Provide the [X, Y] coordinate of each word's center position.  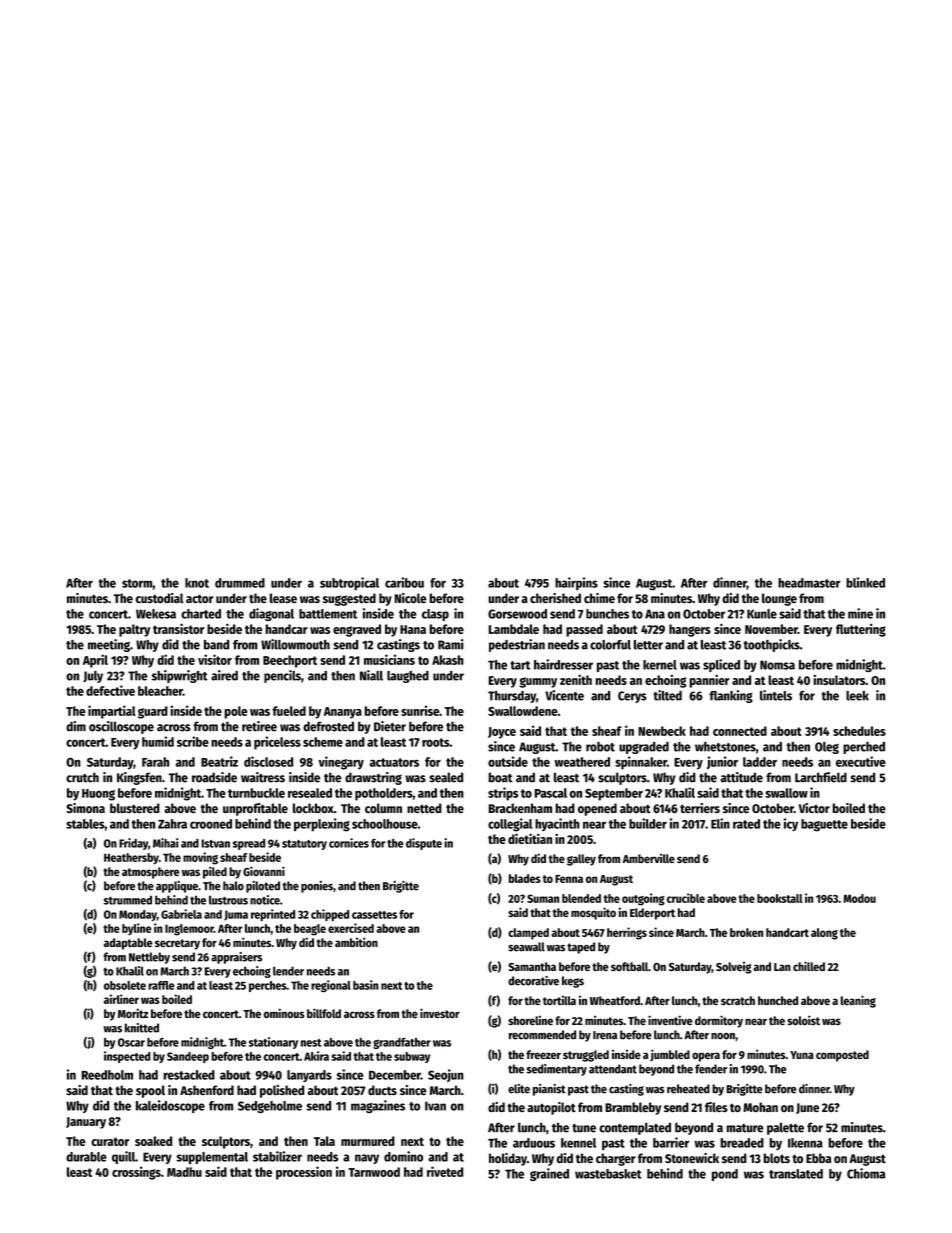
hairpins [576, 583]
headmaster [809, 583]
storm [137, 583]
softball [629, 966]
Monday [138, 915]
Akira [316, 1056]
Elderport [652, 914]
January [86, 1123]
